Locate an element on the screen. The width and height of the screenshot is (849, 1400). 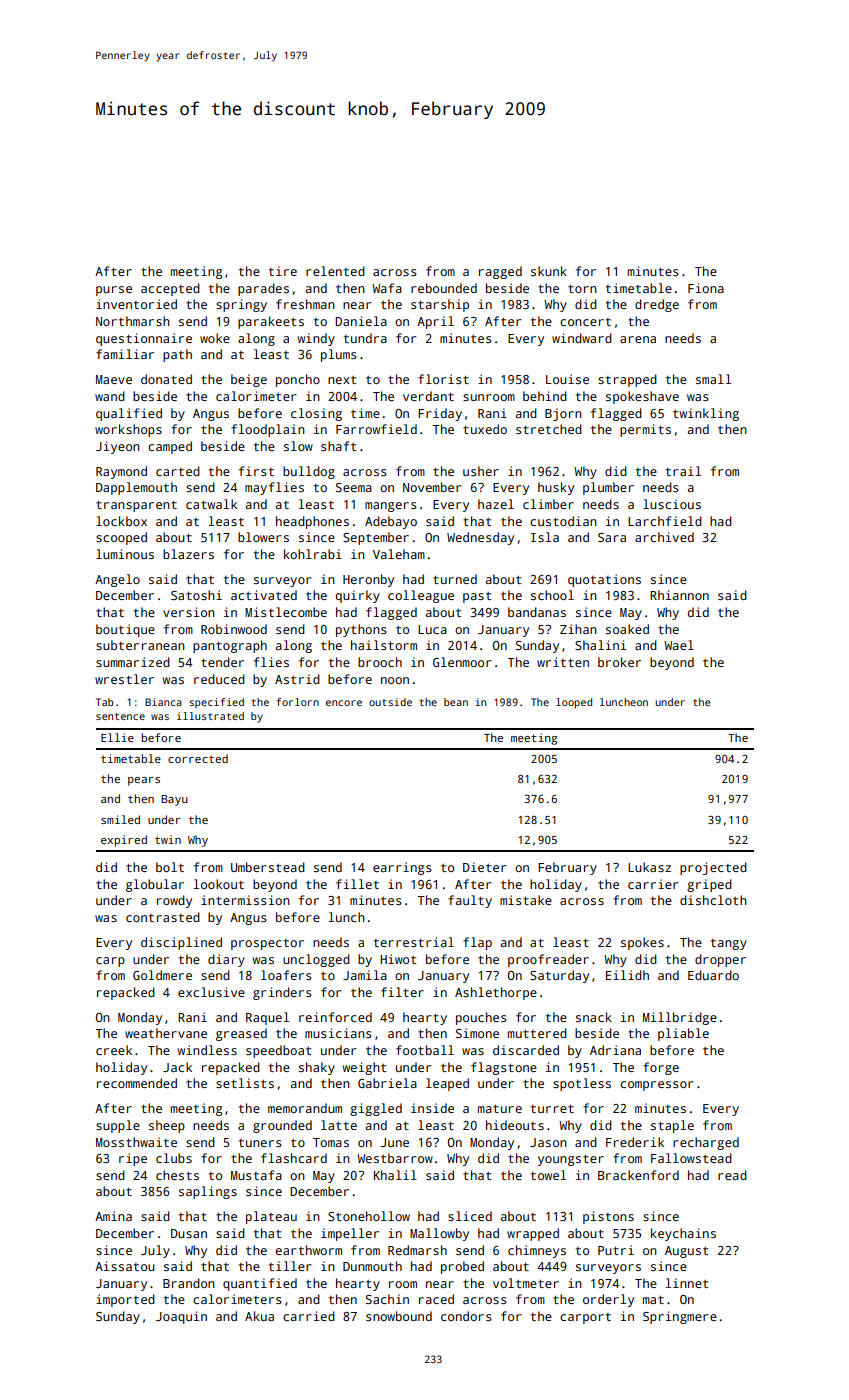
snowbound is located at coordinates (399, 1316).
